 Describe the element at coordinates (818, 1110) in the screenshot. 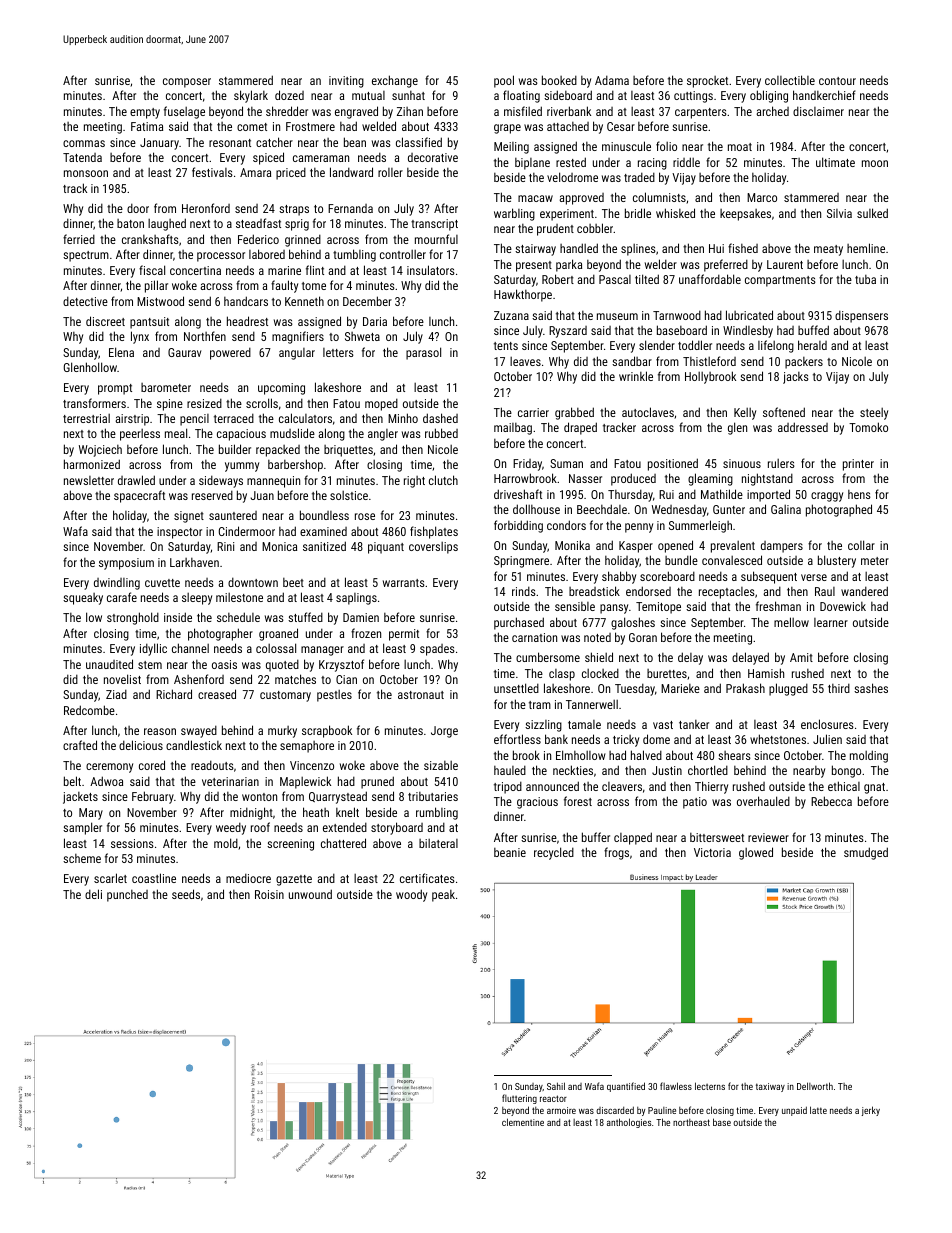

I see `latte` at that location.
